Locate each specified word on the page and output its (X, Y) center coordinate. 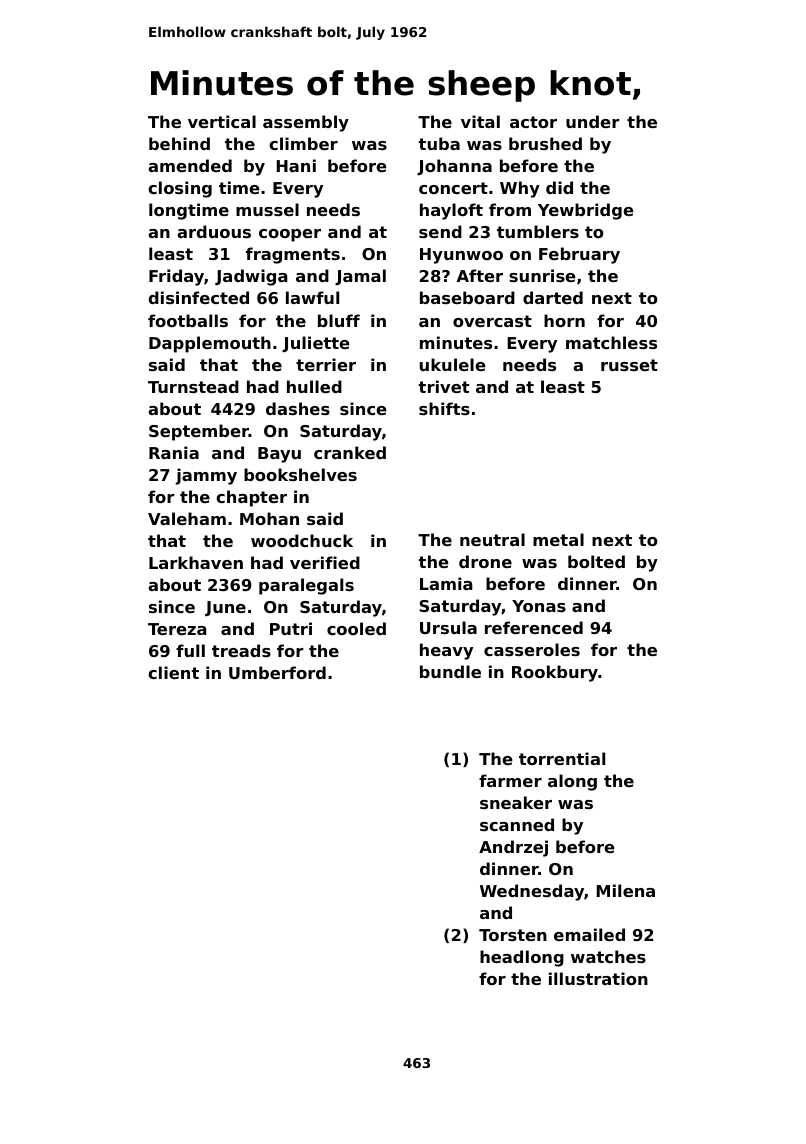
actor (533, 122)
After (480, 275)
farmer (510, 780)
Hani (296, 165)
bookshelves (300, 474)
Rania (174, 452)
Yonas (539, 606)
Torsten (513, 935)
